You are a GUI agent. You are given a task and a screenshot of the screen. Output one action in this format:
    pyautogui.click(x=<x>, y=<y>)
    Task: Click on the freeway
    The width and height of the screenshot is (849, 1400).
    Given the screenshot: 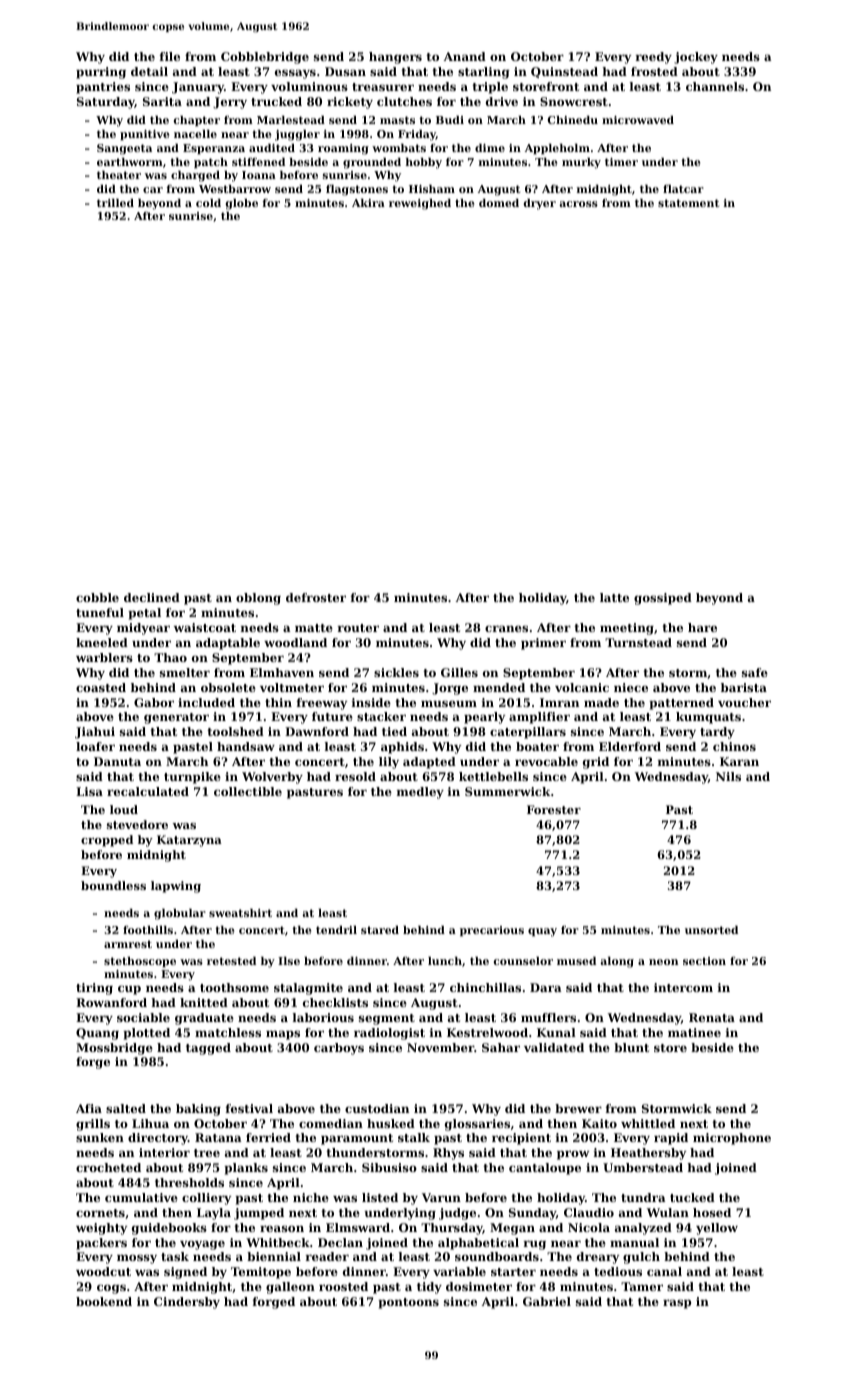 What is the action you would take?
    pyautogui.click(x=322, y=704)
